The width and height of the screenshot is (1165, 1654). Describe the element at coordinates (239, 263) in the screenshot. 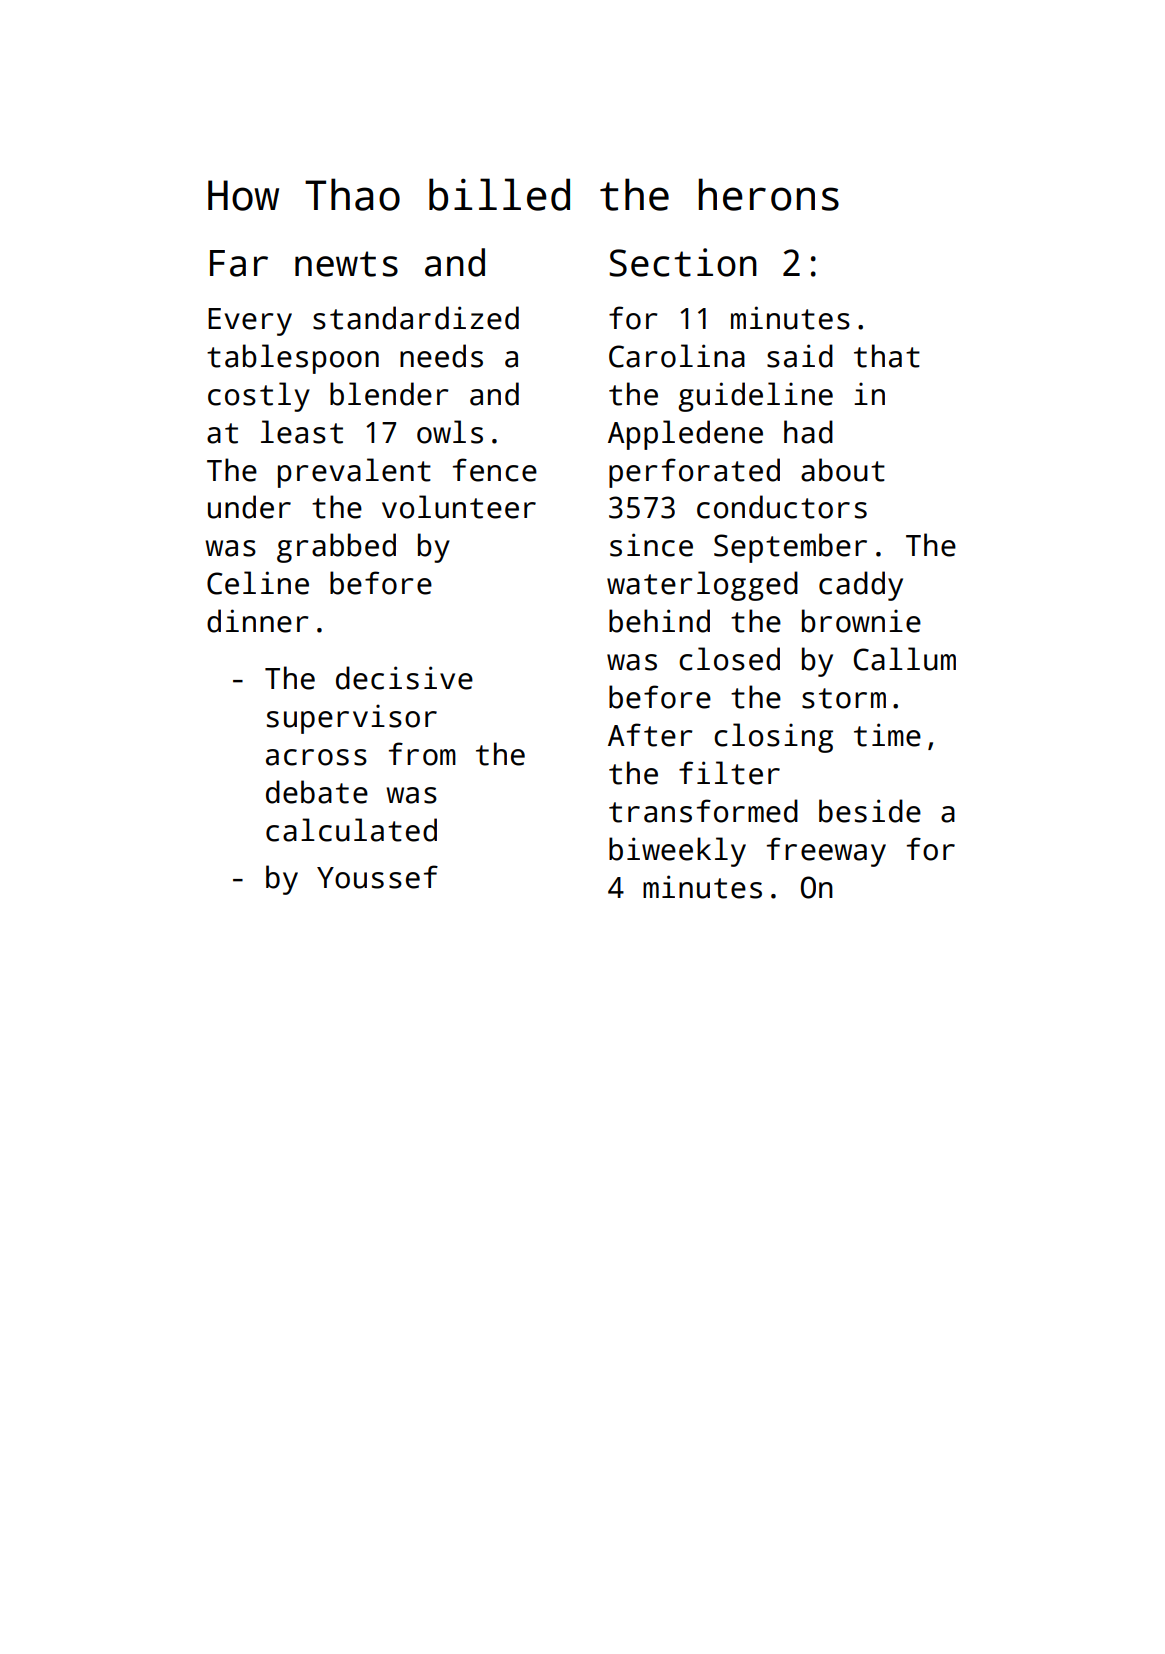

I see `Far` at that location.
